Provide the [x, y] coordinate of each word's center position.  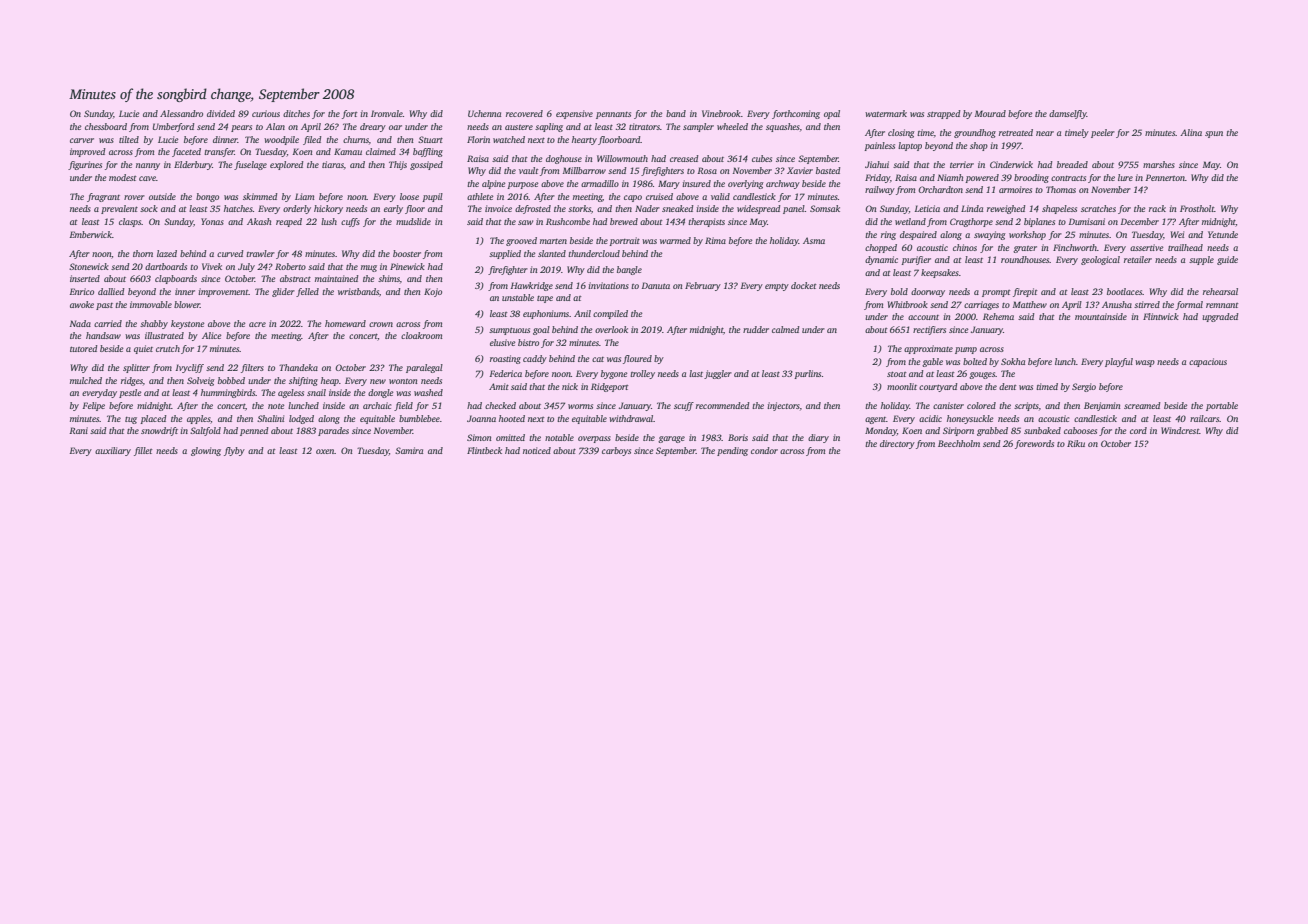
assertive [1147, 247]
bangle [629, 270]
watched [509, 139]
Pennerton [1165, 177]
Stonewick [89, 266]
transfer [219, 152]
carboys [616, 451]
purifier [916, 260]
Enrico [82, 291]
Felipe [94, 406]
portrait [624, 241]
